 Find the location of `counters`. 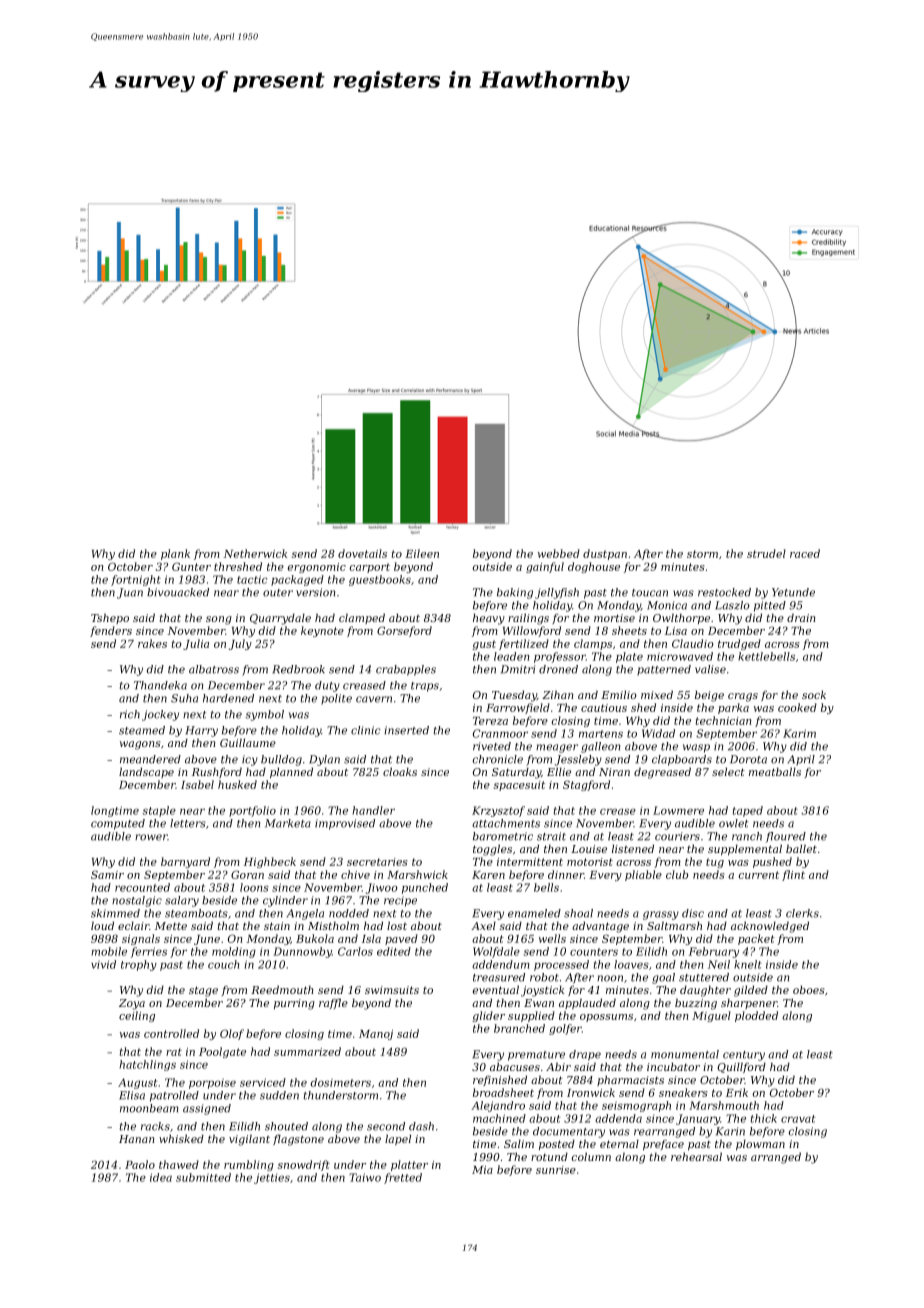

counters is located at coordinates (594, 952).
